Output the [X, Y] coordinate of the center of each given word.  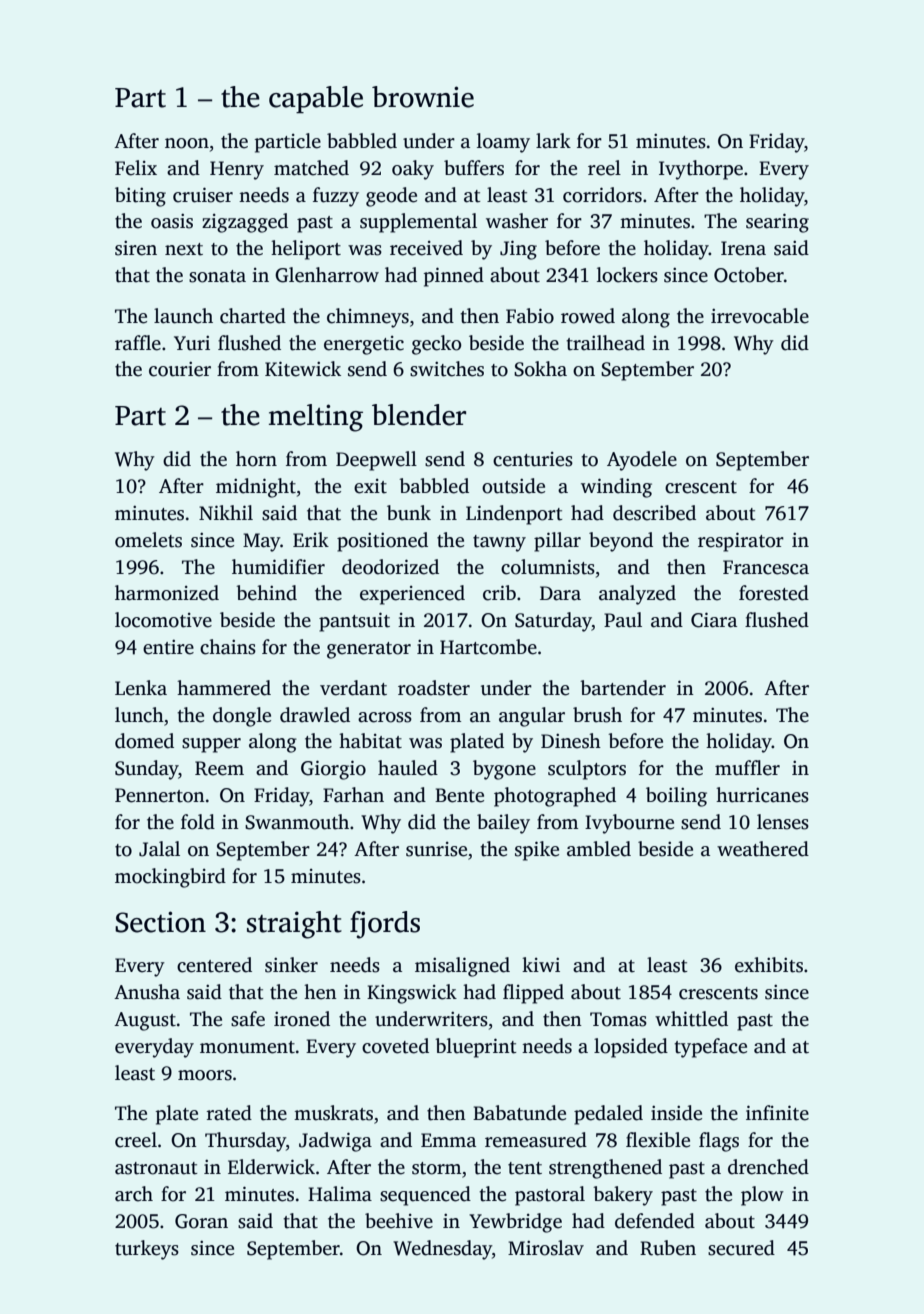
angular [532, 717]
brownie [423, 97]
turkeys [147, 1250]
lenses [783, 822]
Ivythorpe [701, 170]
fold [198, 822]
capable [316, 99]
